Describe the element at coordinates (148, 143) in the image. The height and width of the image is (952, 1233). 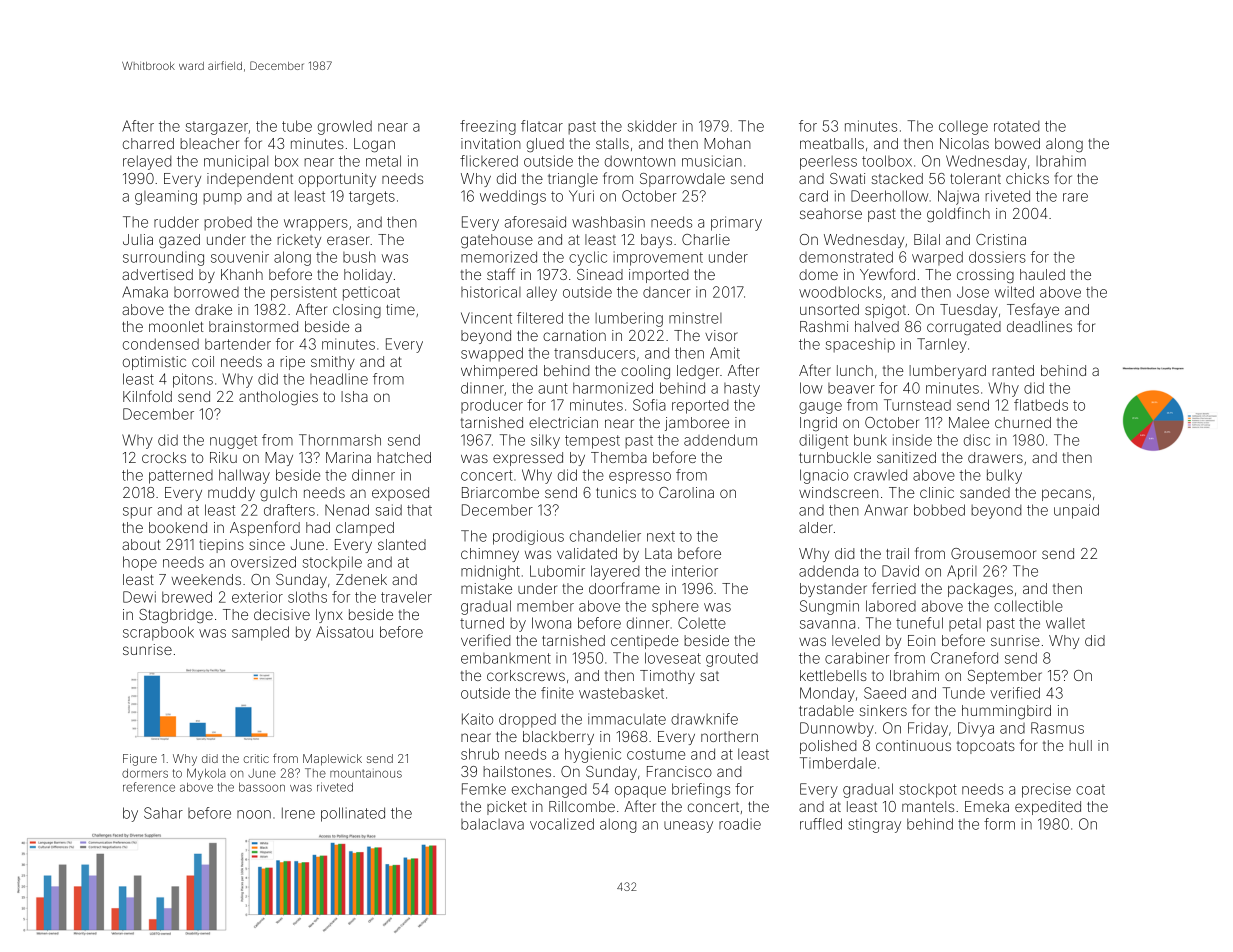
I see `charred` at that location.
